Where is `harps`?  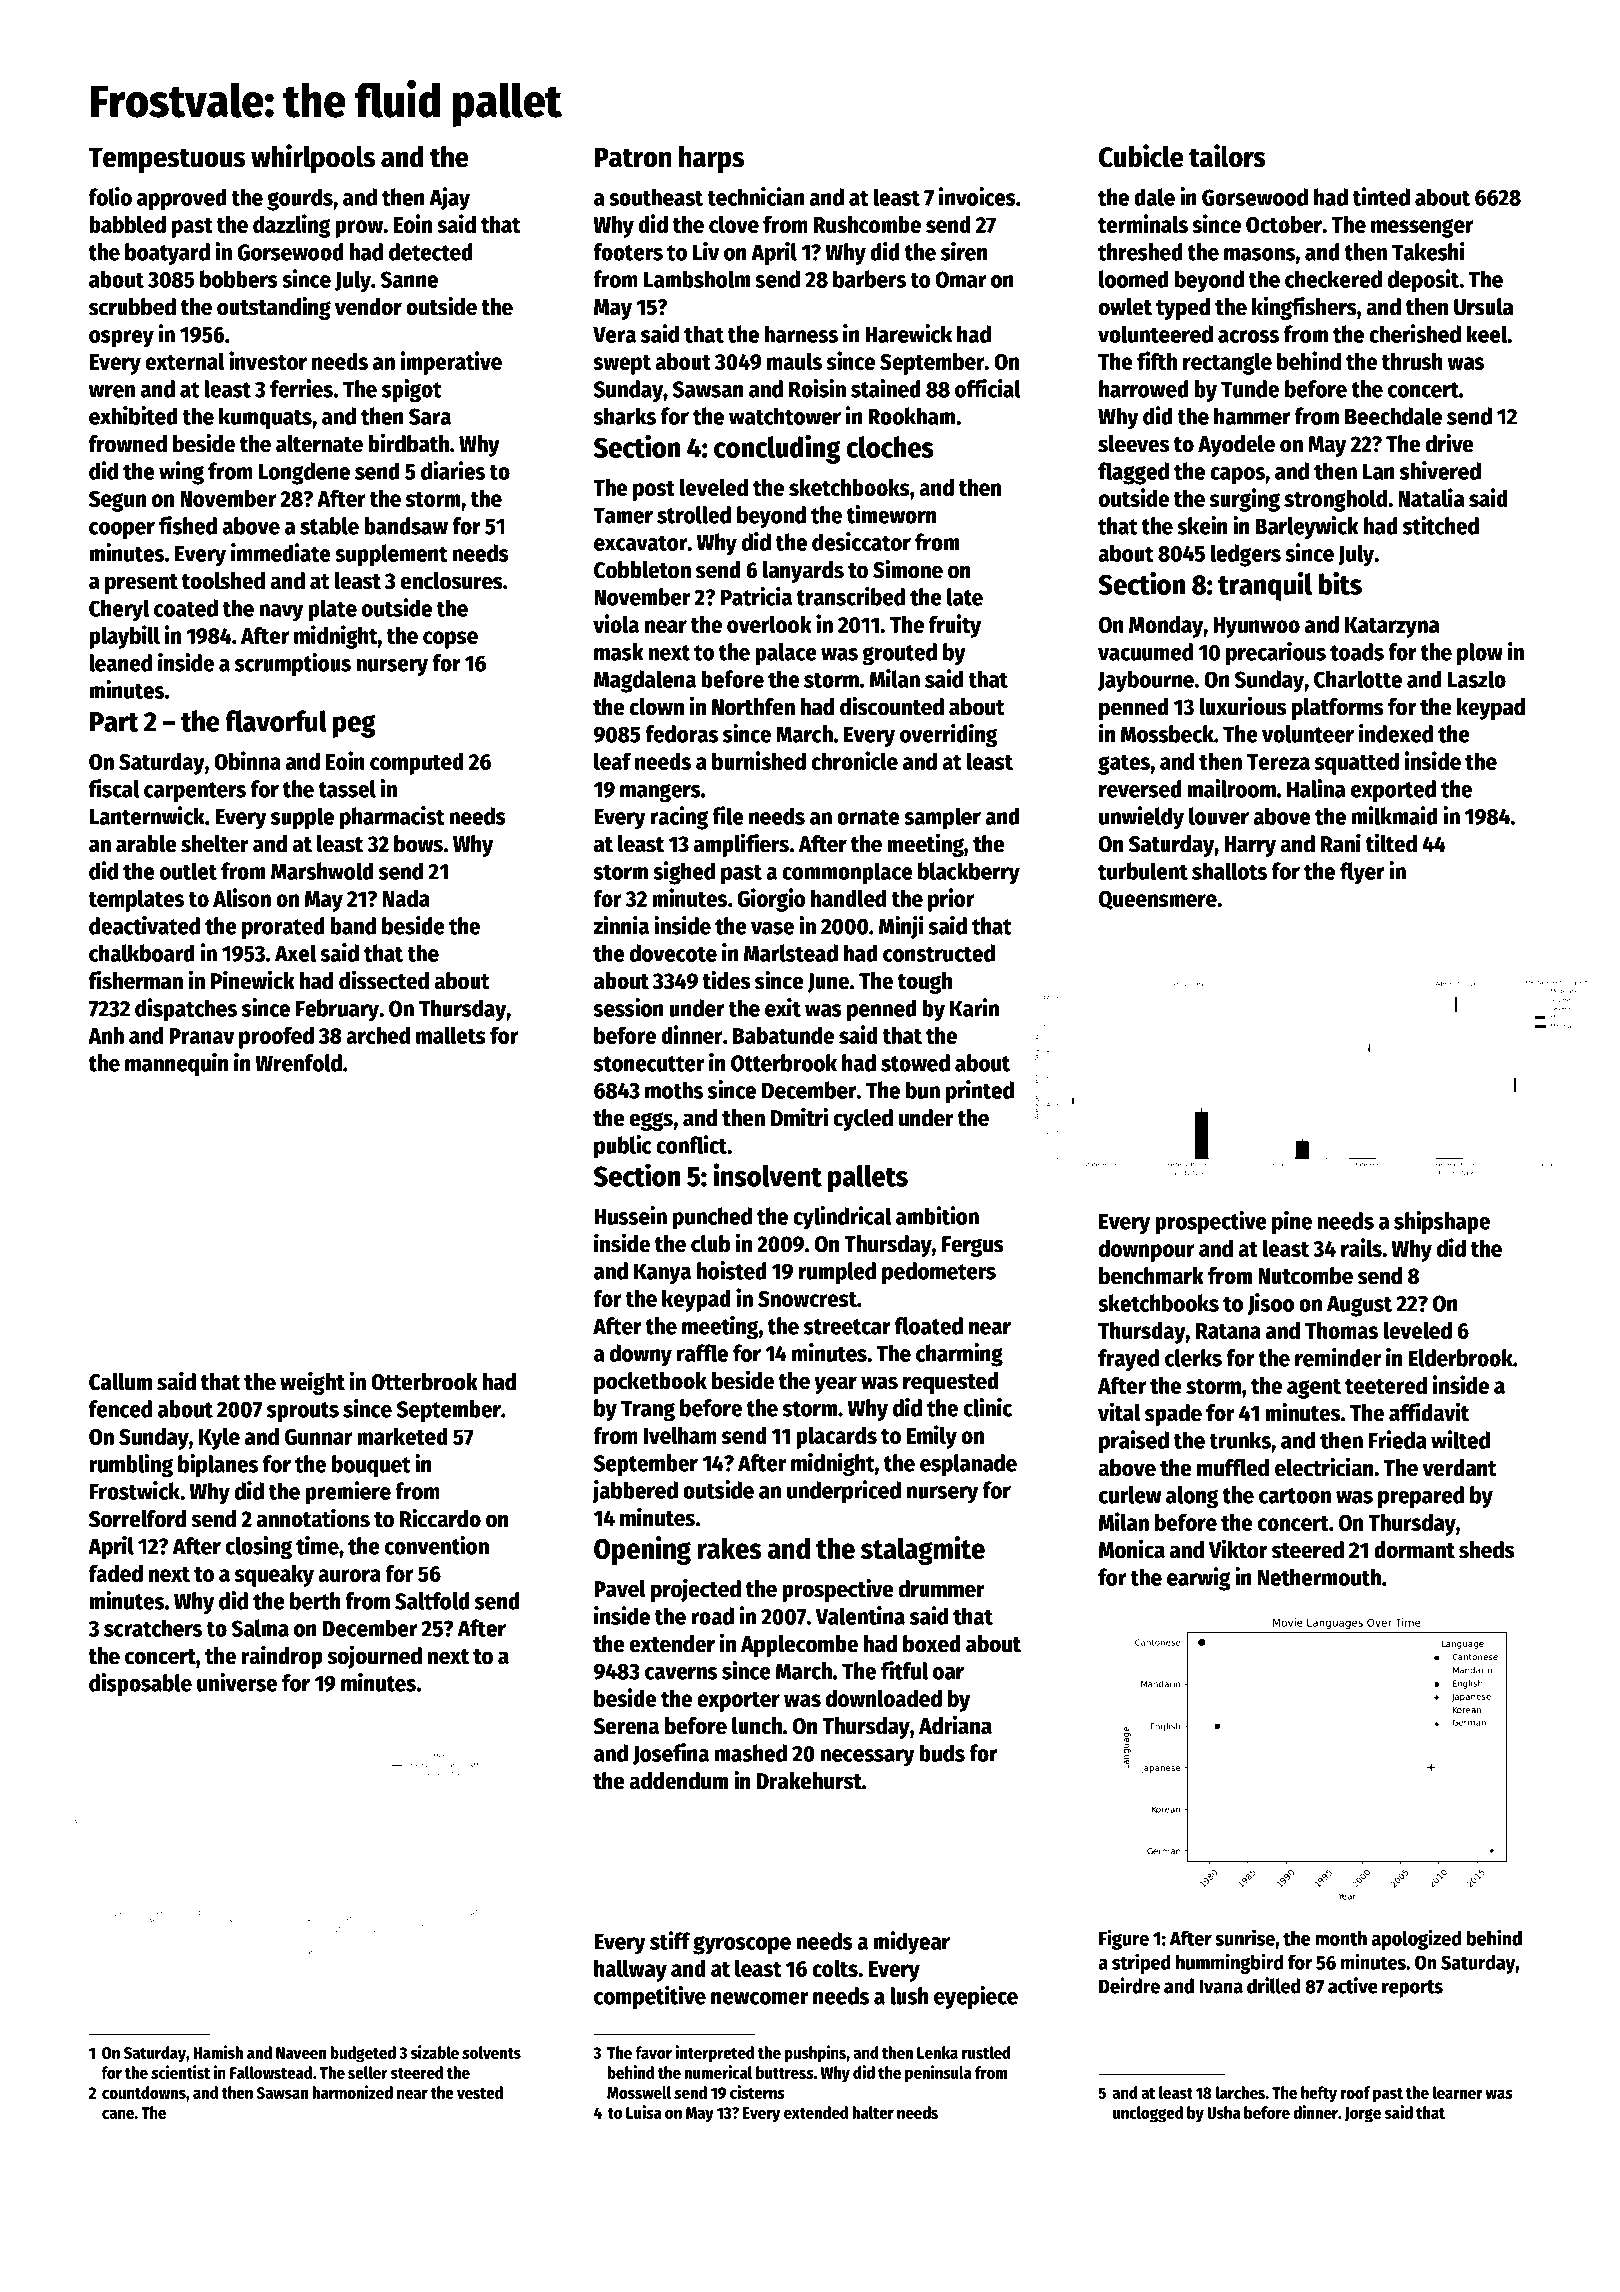 harps is located at coordinates (711, 159).
